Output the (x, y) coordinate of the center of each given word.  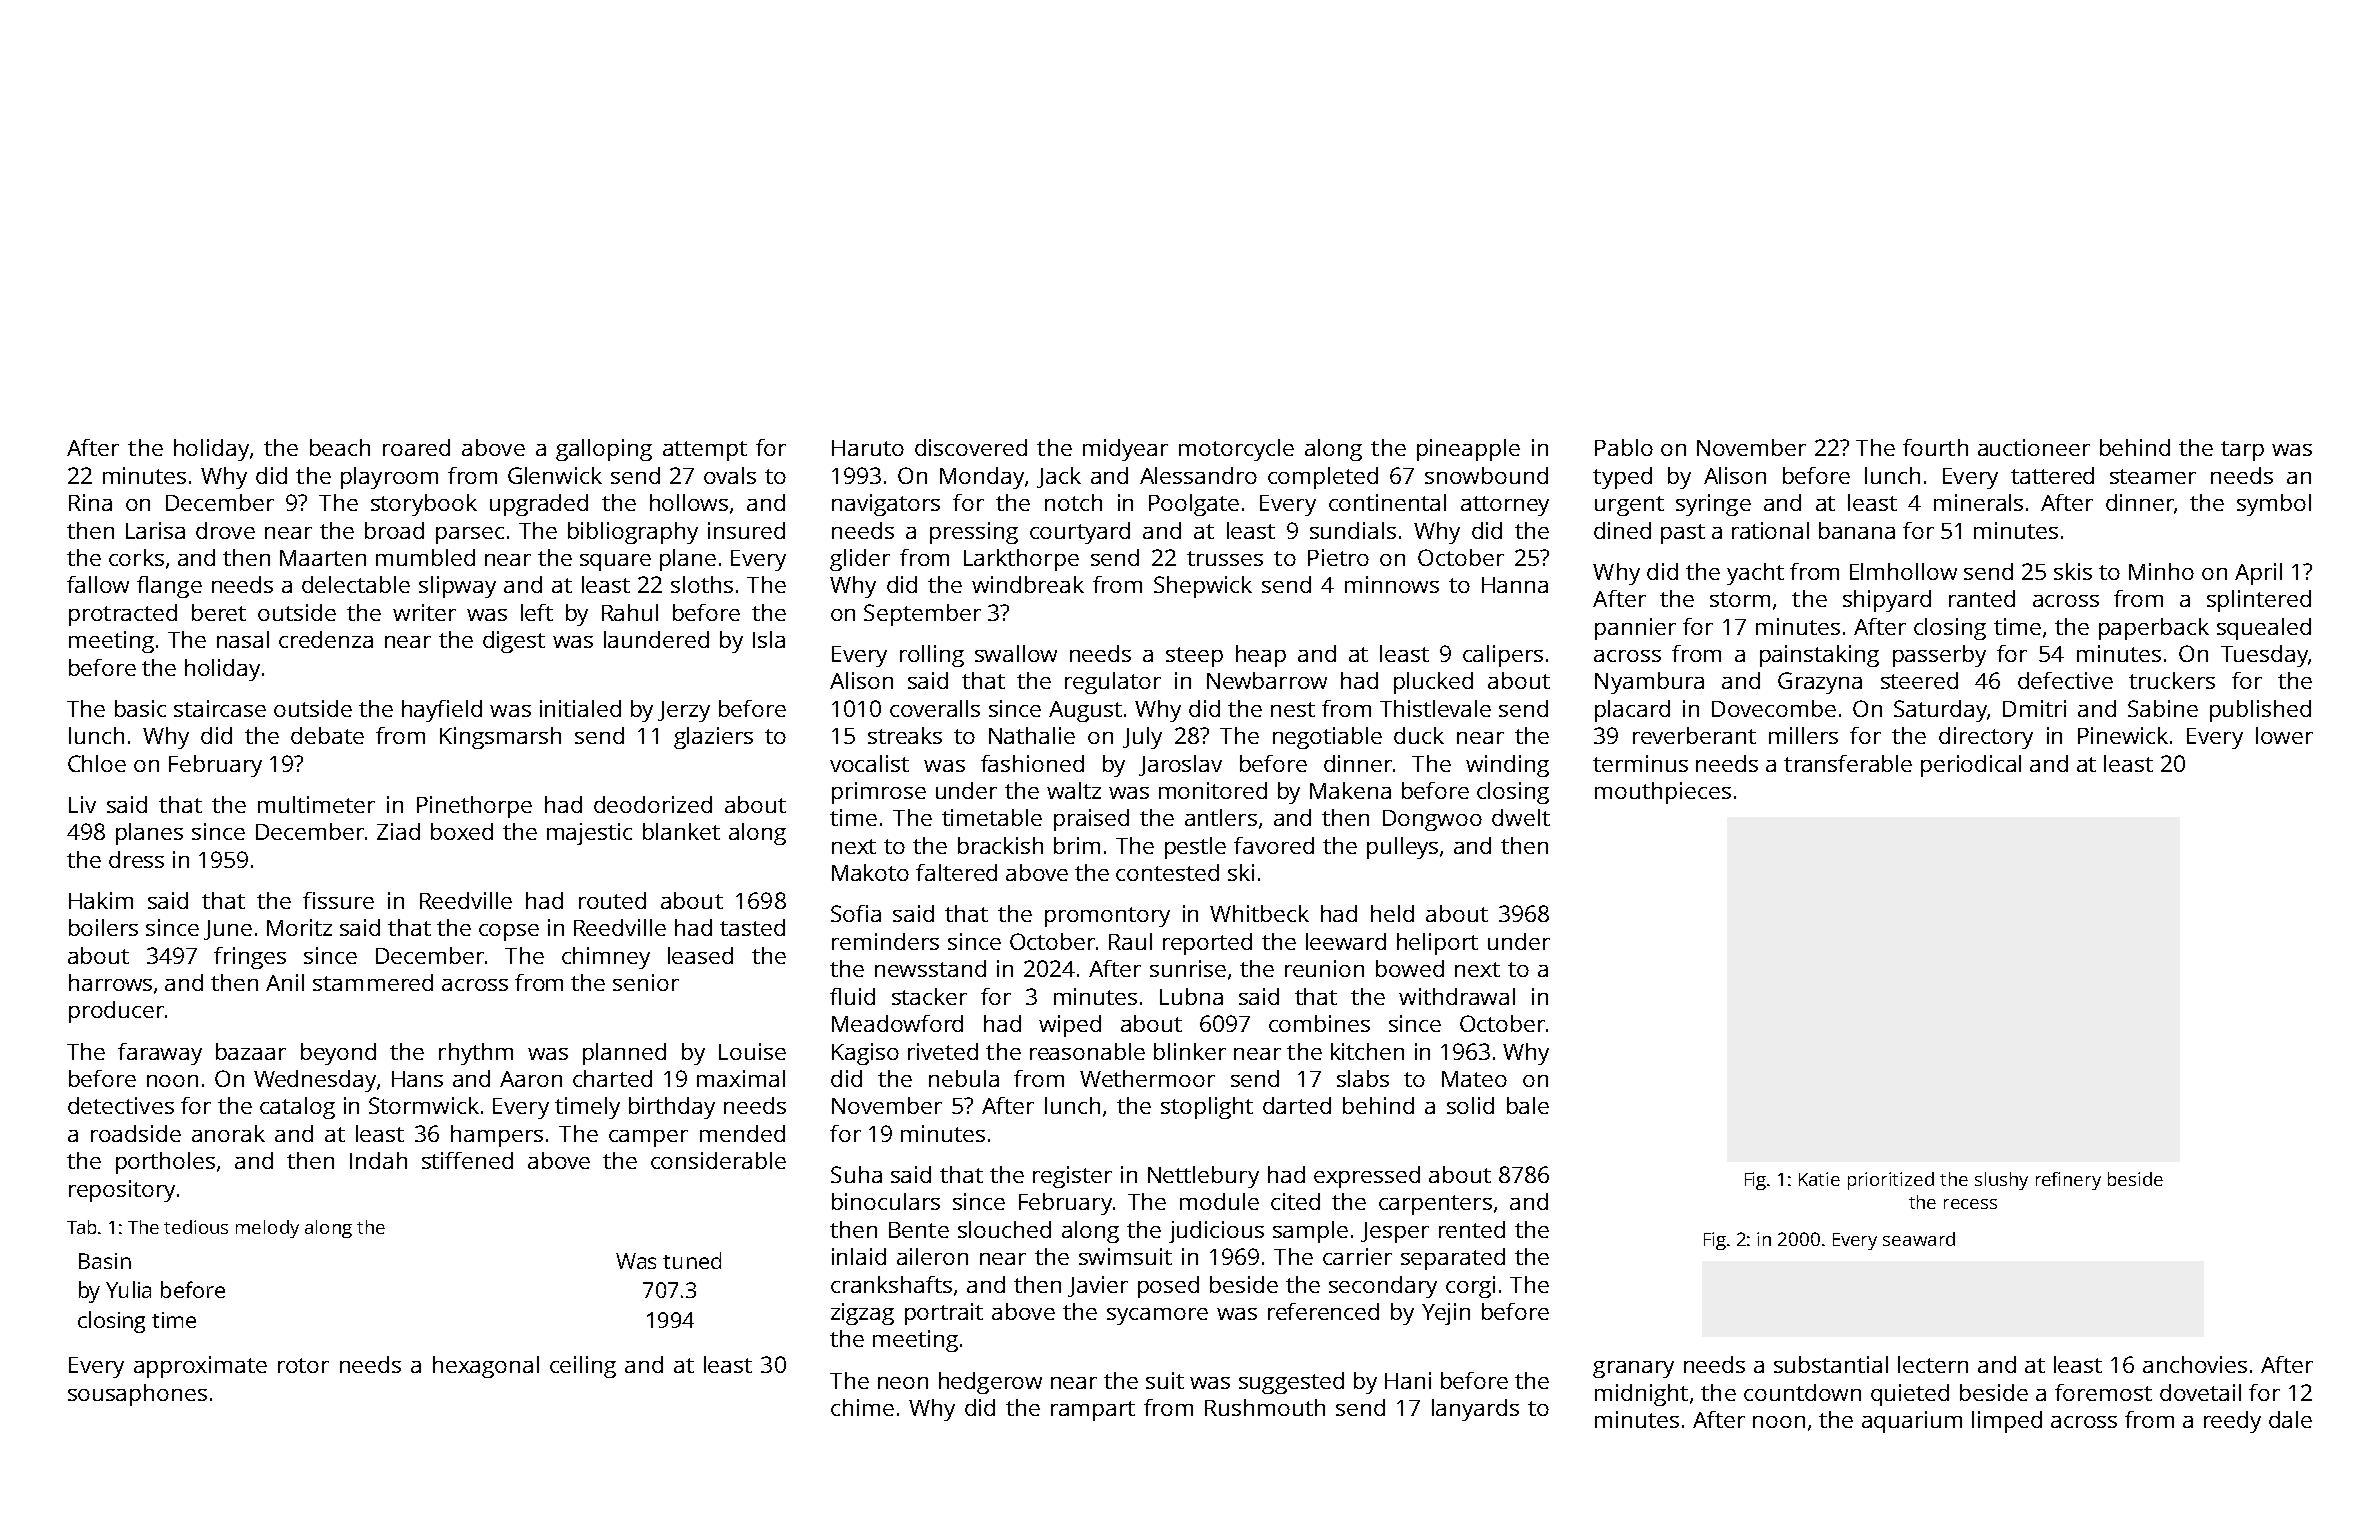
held (1392, 913)
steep (1194, 657)
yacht (1755, 574)
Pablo (1624, 447)
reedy (2232, 1422)
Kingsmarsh (500, 738)
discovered (971, 447)
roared (416, 447)
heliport (1437, 944)
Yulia (128, 1289)
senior (646, 982)
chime (862, 1407)
